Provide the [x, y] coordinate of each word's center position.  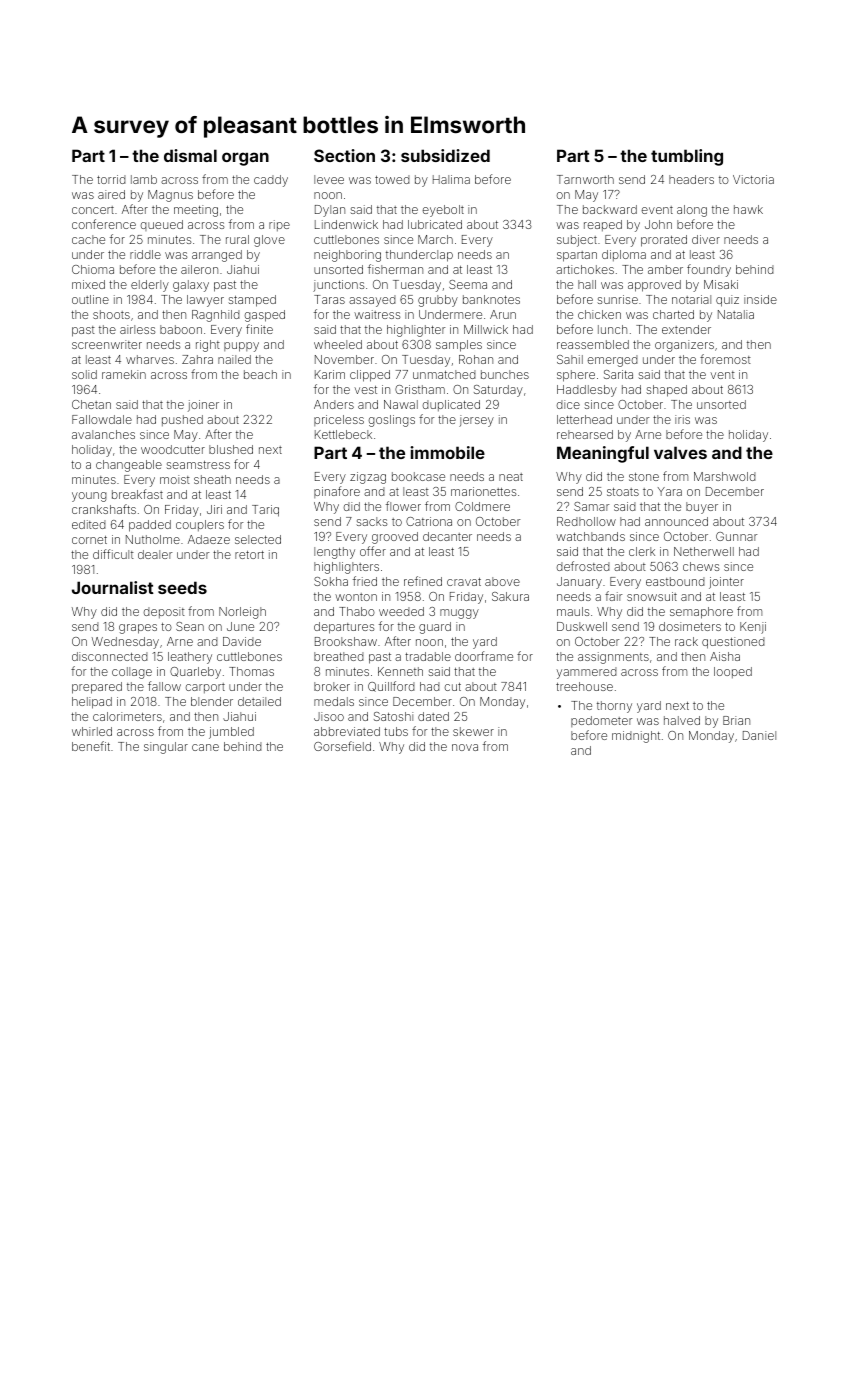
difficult [113, 554]
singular [166, 748]
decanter [447, 536]
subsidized [445, 155]
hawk [748, 209]
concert [93, 210]
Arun [503, 314]
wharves [150, 359]
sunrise [617, 299]
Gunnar [736, 536]
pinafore [337, 492]
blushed [231, 449]
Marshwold [725, 476]
